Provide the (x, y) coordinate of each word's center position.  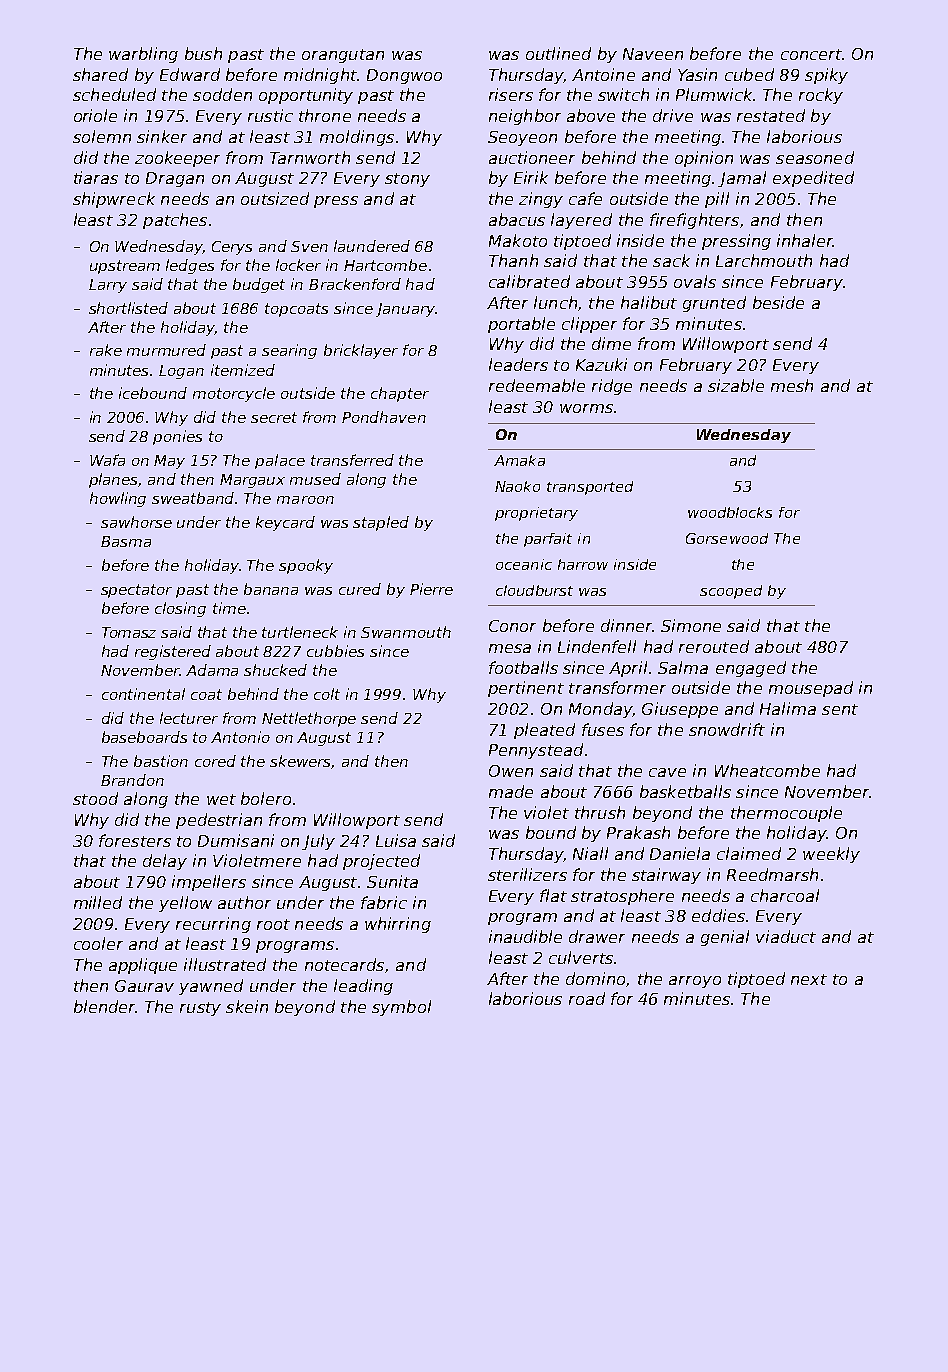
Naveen (653, 54)
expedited (813, 179)
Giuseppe (680, 710)
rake (106, 350)
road (587, 998)
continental (143, 694)
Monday (600, 710)
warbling (143, 55)
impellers (209, 883)
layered (581, 221)
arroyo (695, 982)
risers (511, 94)
